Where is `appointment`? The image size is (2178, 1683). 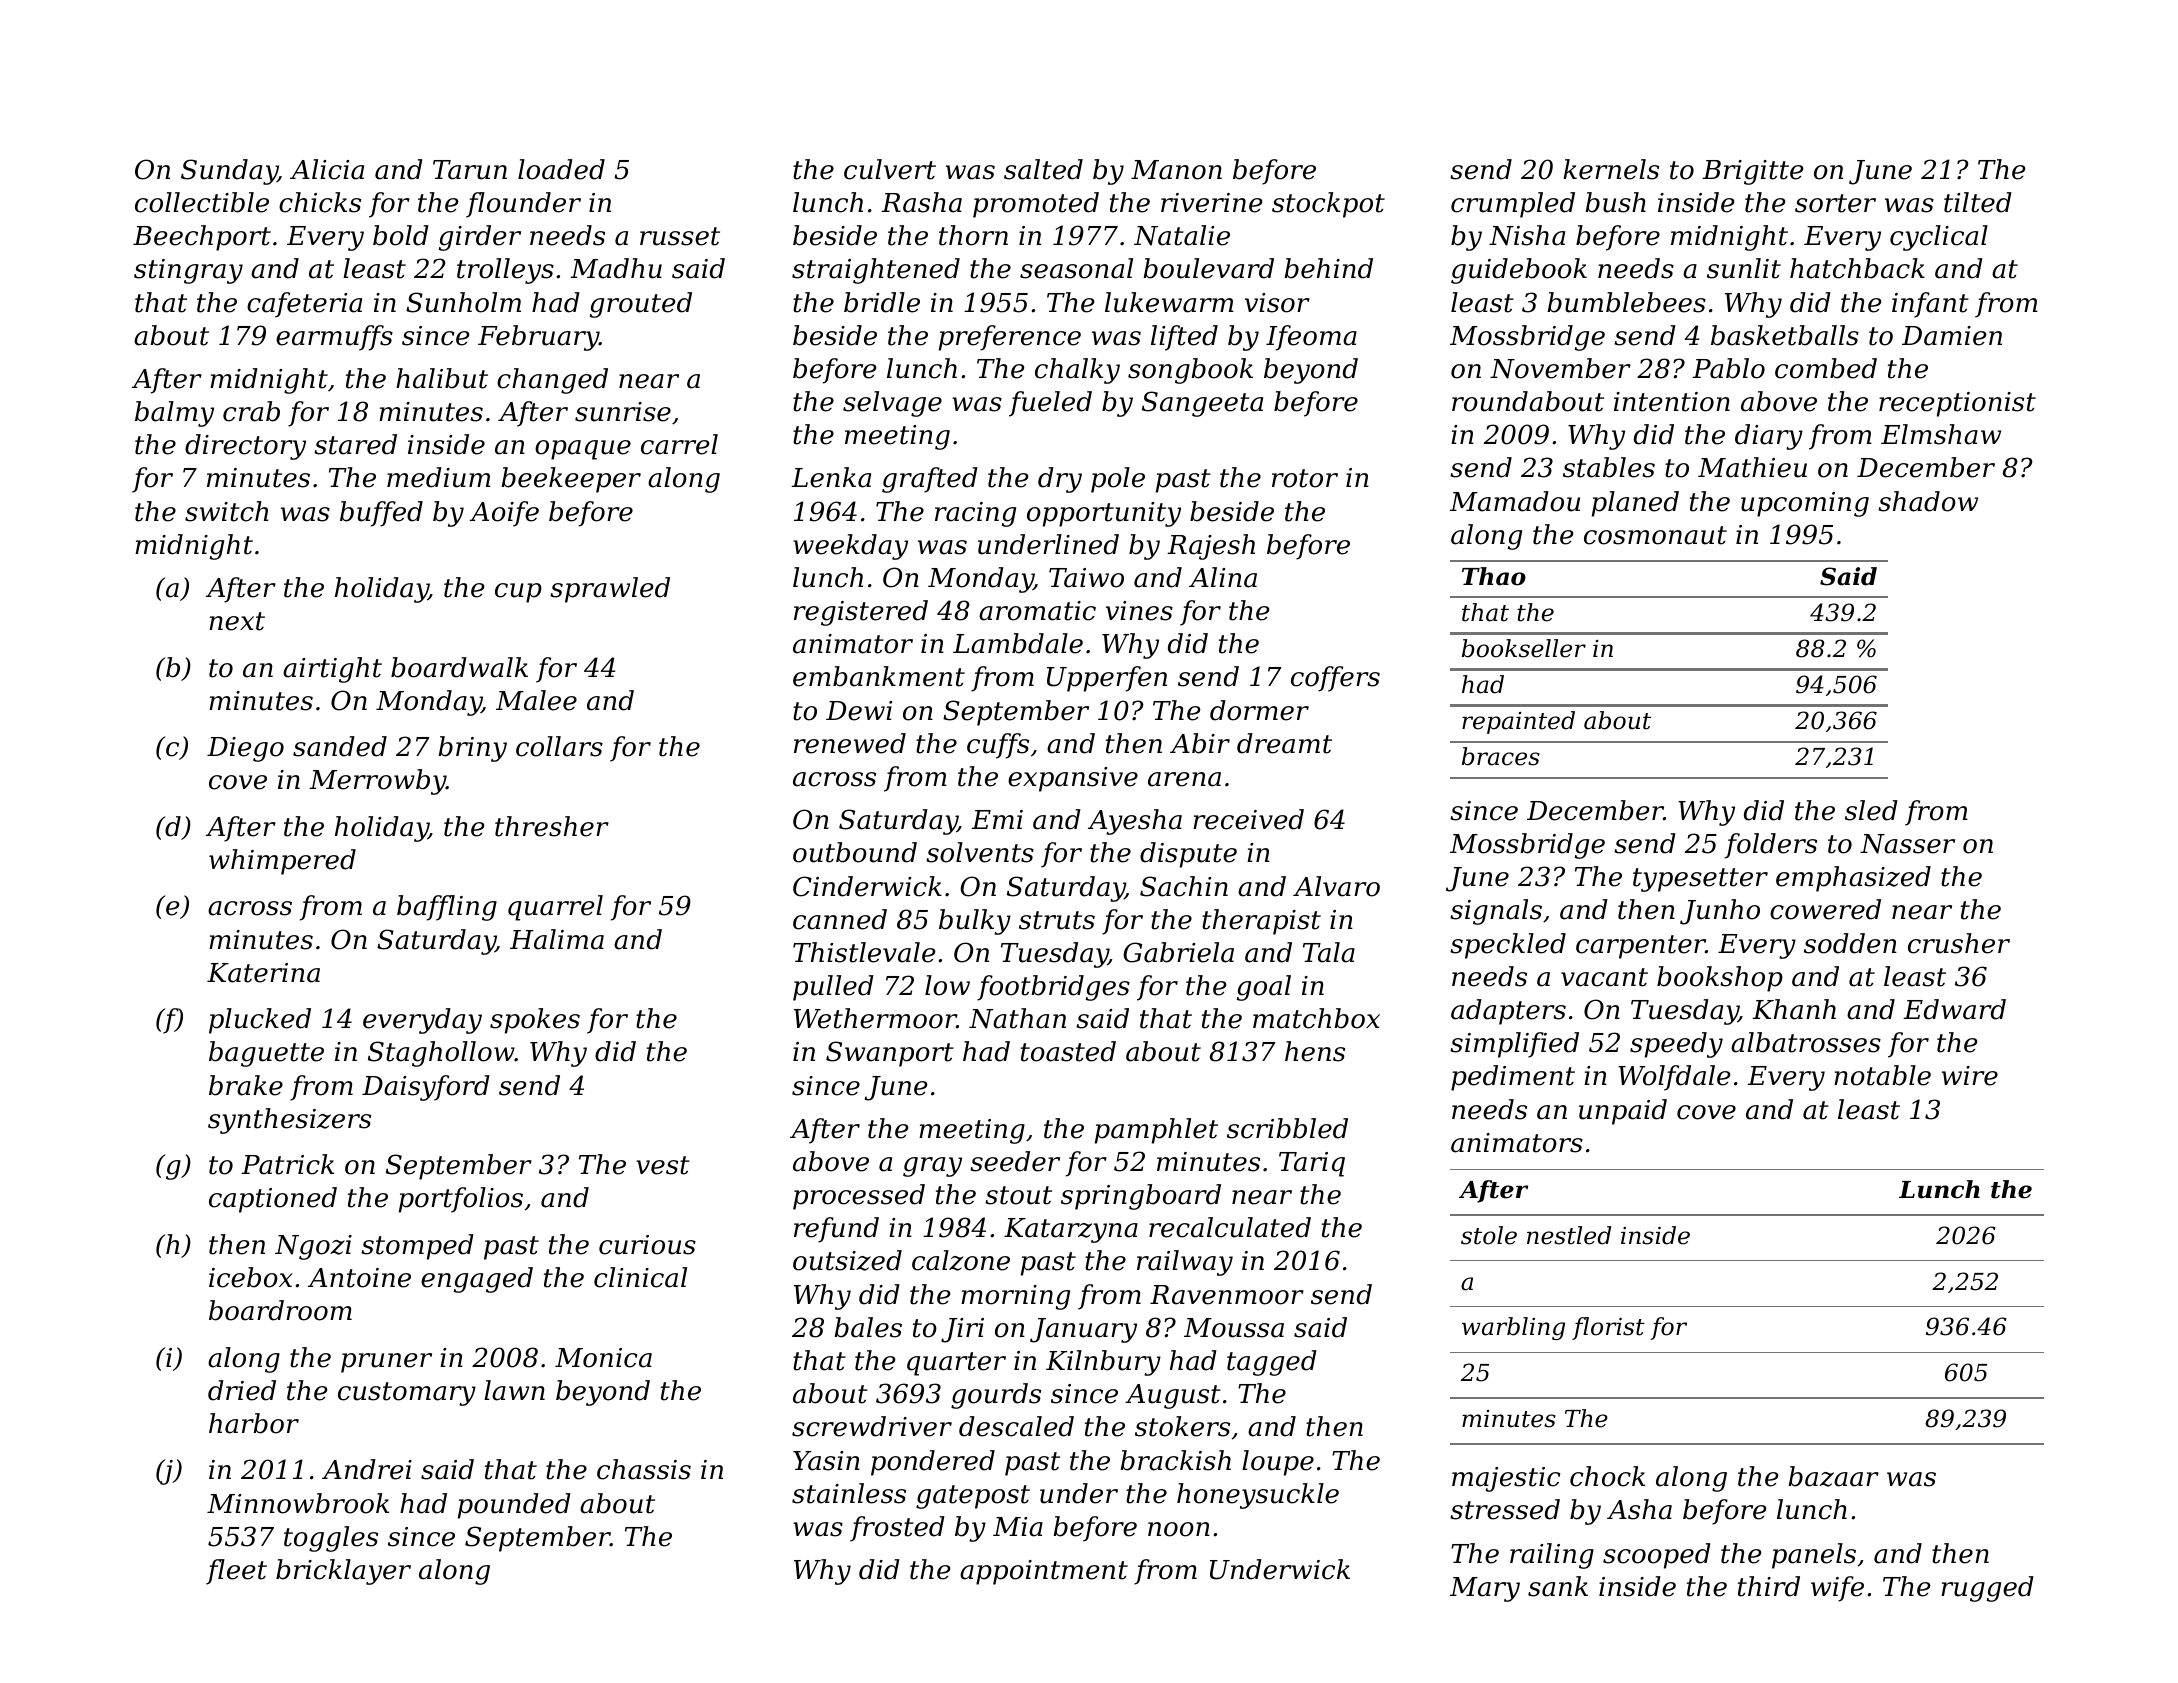 appointment is located at coordinates (1044, 1572).
